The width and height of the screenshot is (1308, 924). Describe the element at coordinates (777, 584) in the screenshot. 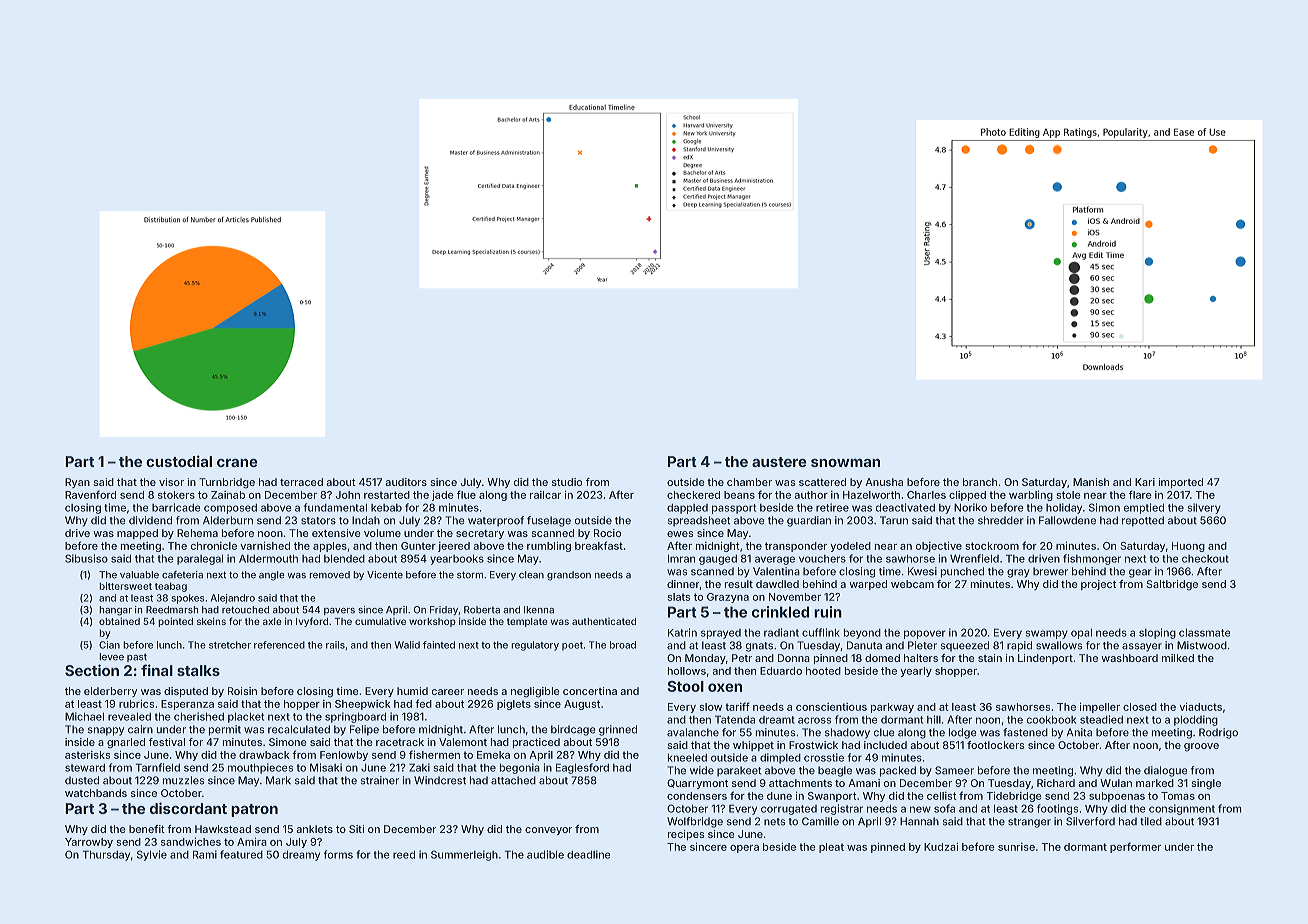

I see `dawdled` at that location.
